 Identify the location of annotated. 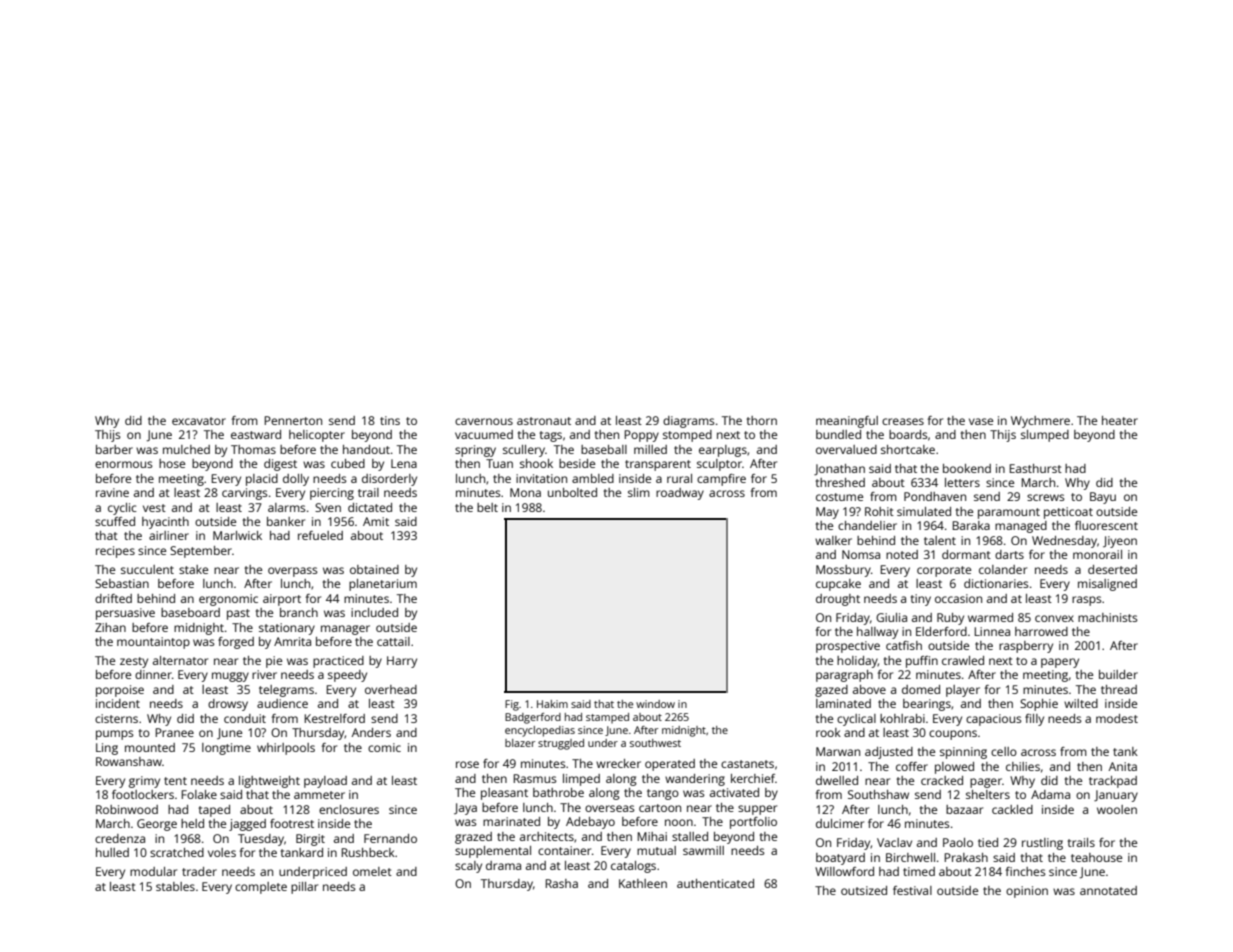
(1108, 890).
